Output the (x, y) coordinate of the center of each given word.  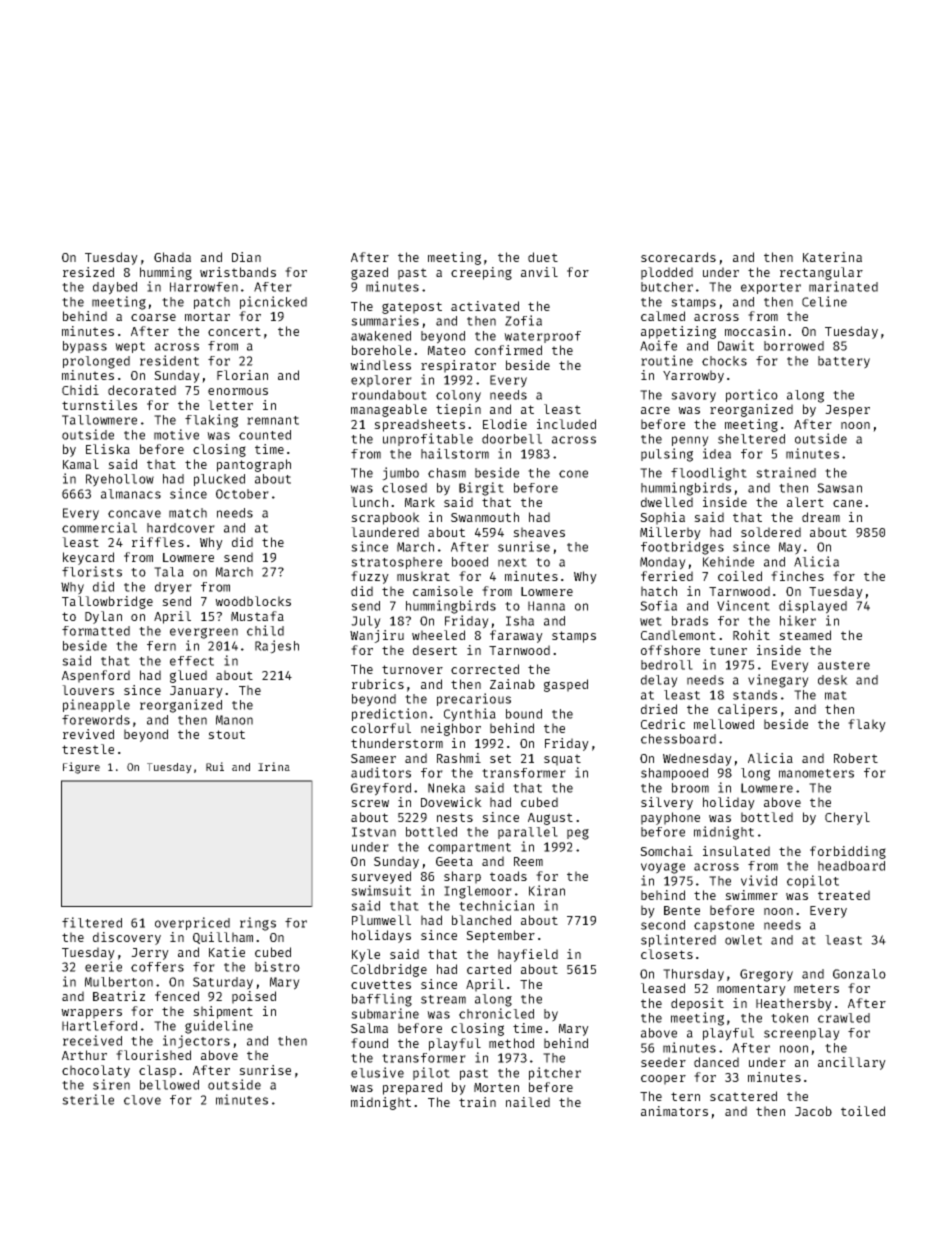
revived (88, 734)
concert (234, 331)
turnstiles (99, 405)
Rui (215, 766)
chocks (724, 361)
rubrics (378, 684)
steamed (805, 635)
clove (142, 1100)
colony (458, 396)
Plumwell (381, 920)
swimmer (751, 895)
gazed (369, 273)
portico (752, 395)
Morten (496, 1087)
